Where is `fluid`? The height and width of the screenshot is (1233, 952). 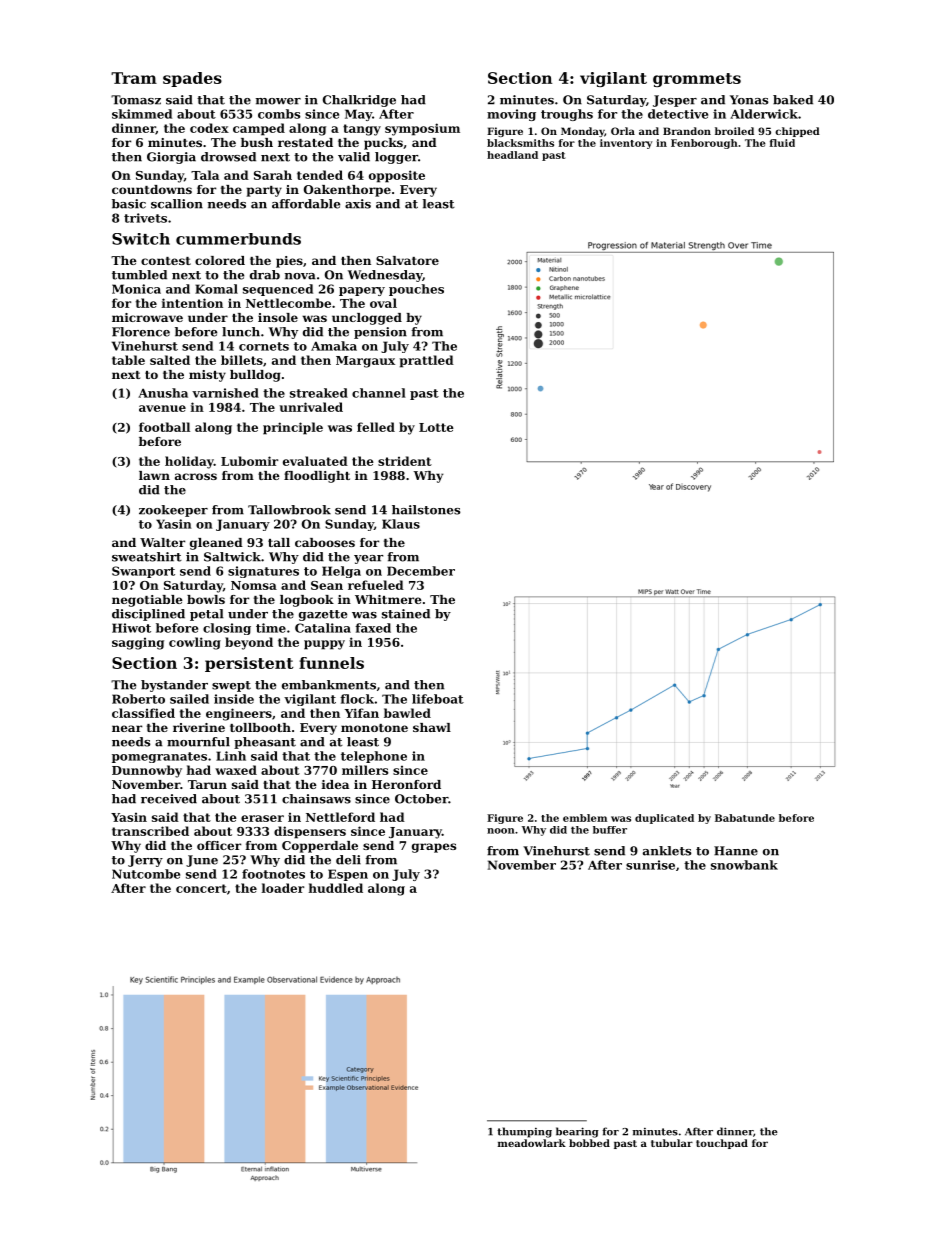
fluid is located at coordinates (782, 143).
